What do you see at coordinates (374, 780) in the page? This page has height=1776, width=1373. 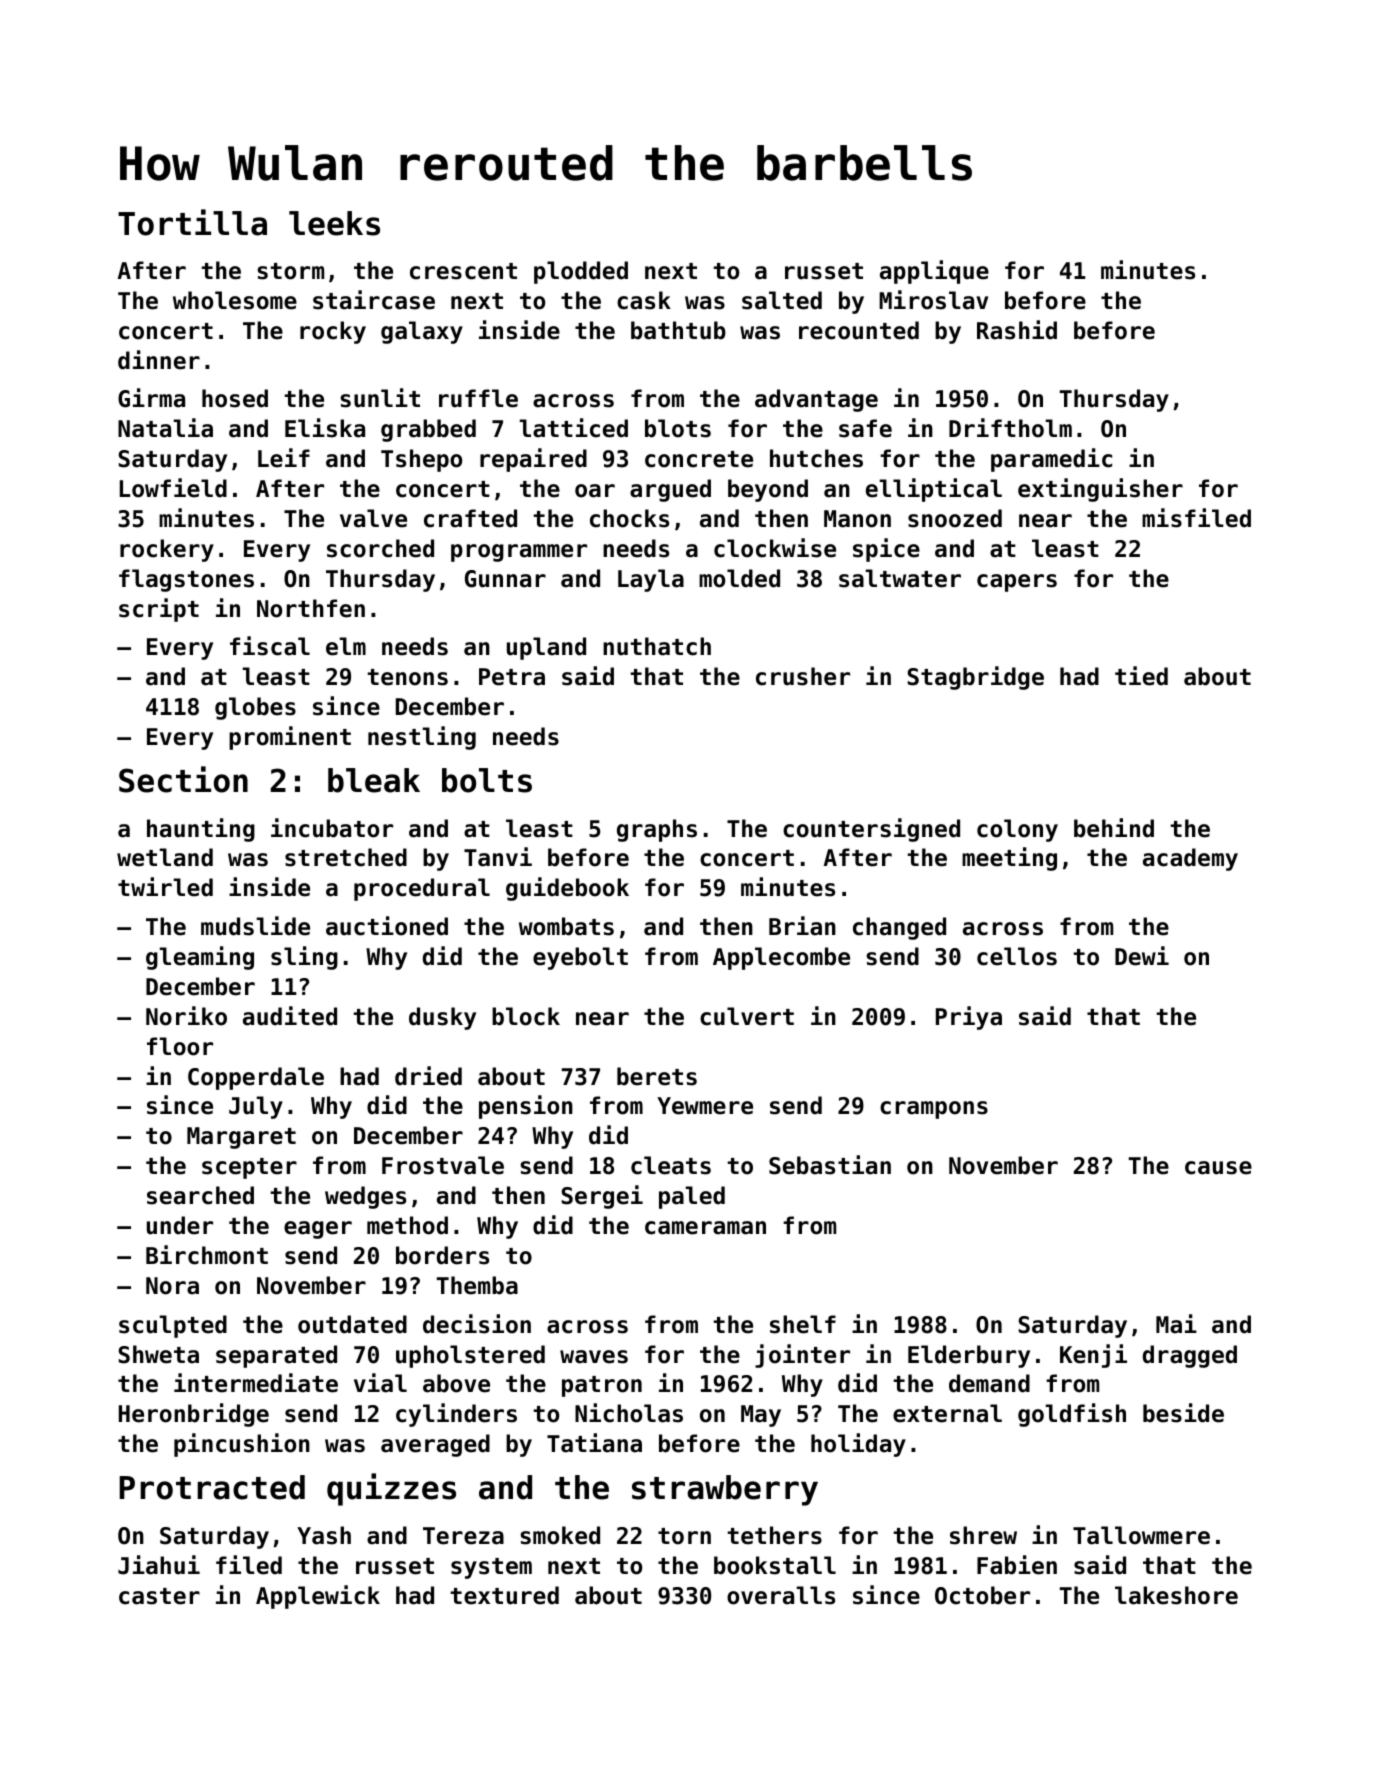 I see `bleak` at bounding box center [374, 780].
